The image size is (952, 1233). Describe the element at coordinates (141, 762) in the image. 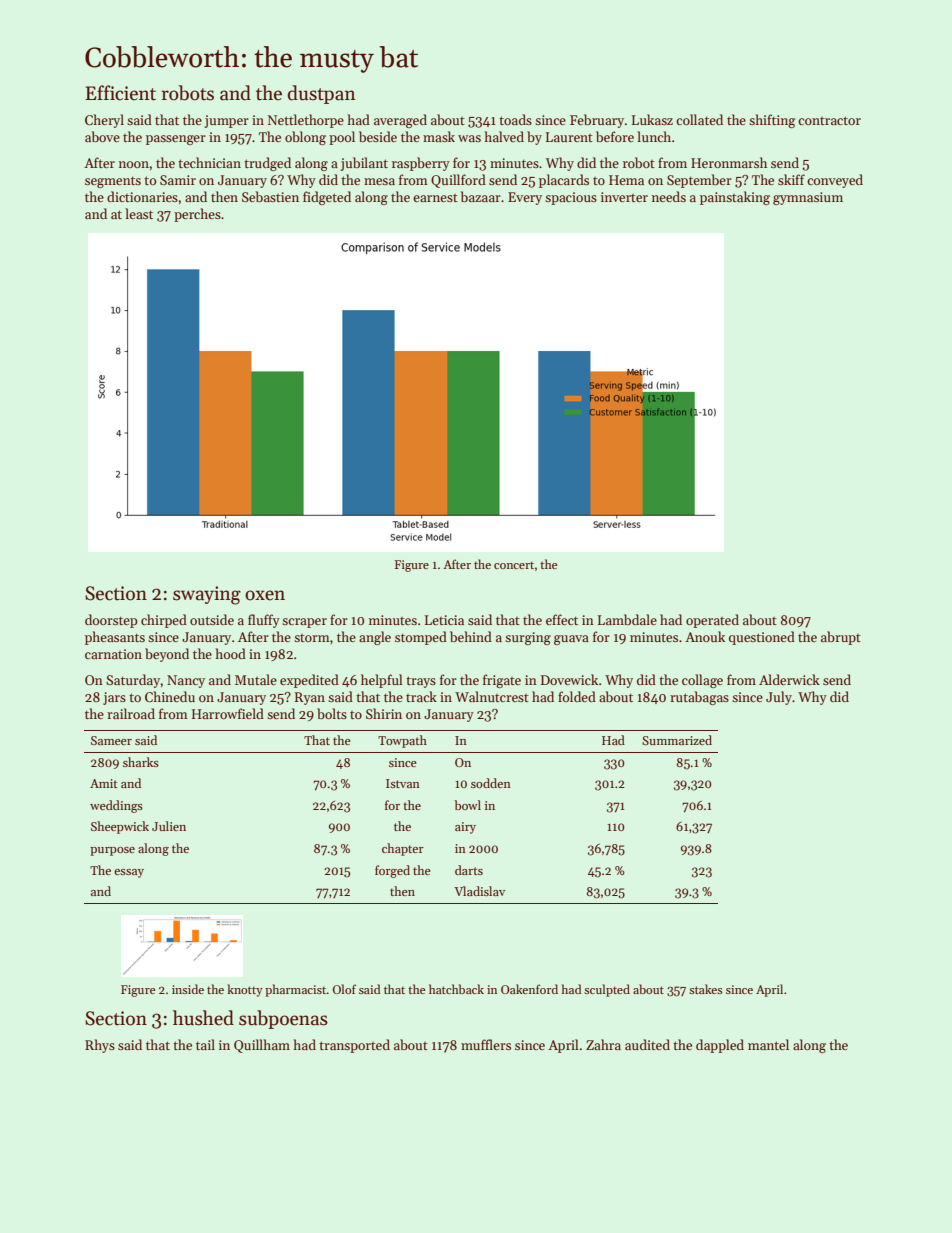

I see `sharks` at that location.
